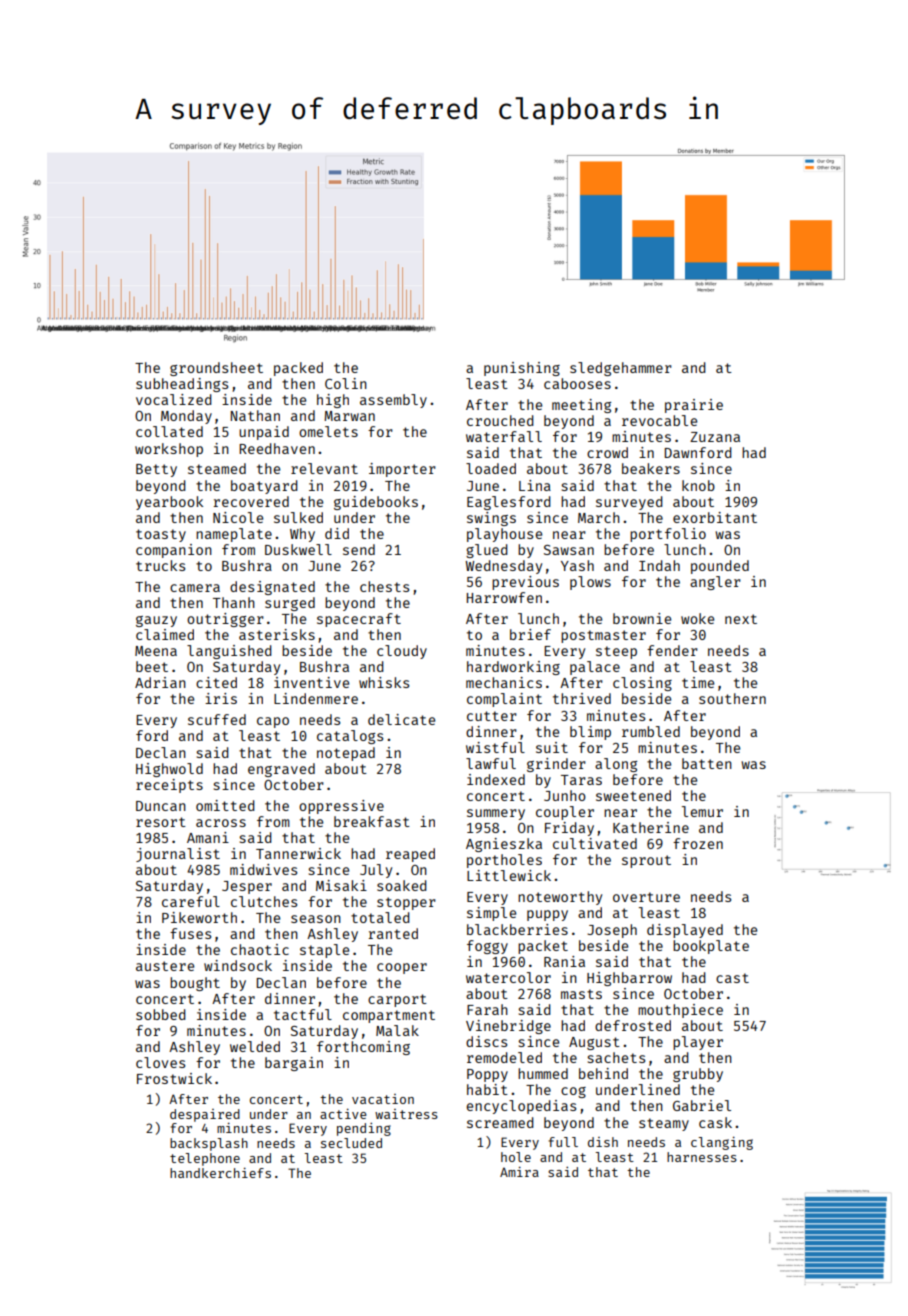 Image resolution: width=908 pixels, height=1316 pixels. What do you see at coordinates (522, 369) in the page?
I see `punishing` at bounding box center [522, 369].
